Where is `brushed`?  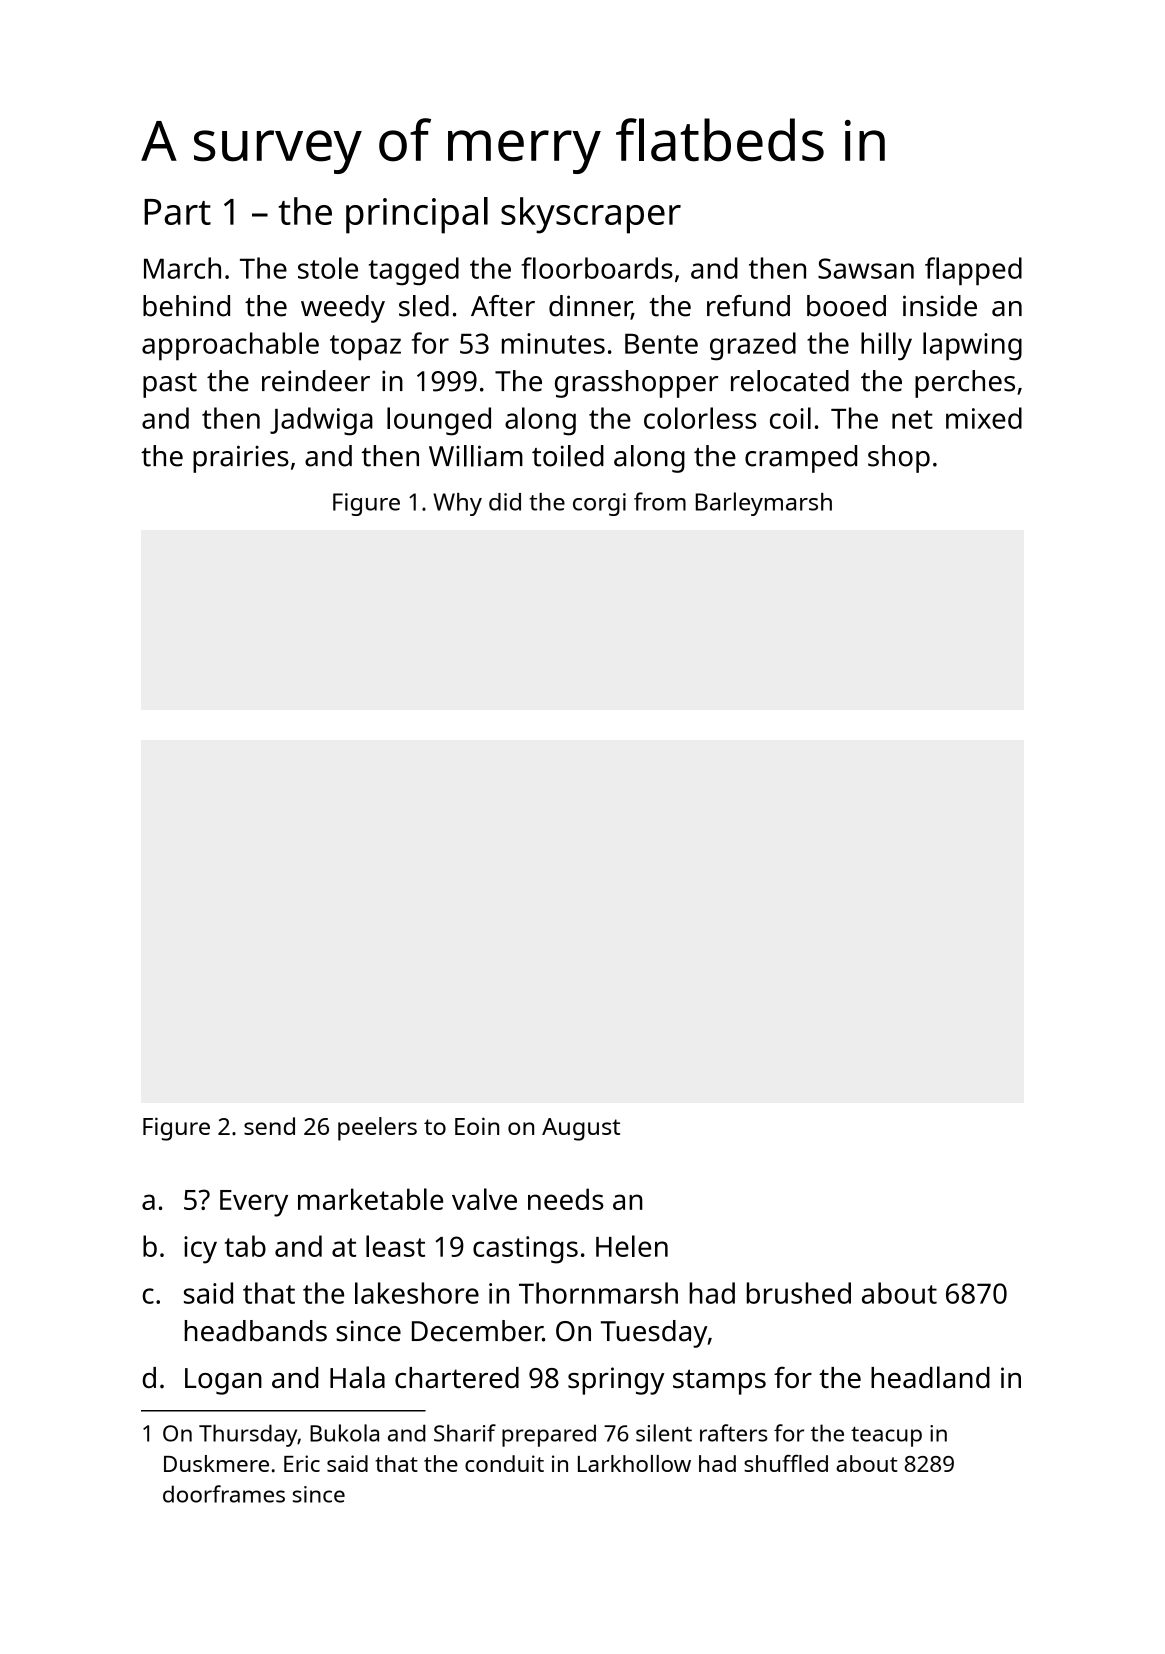
brushed is located at coordinates (799, 1293).
